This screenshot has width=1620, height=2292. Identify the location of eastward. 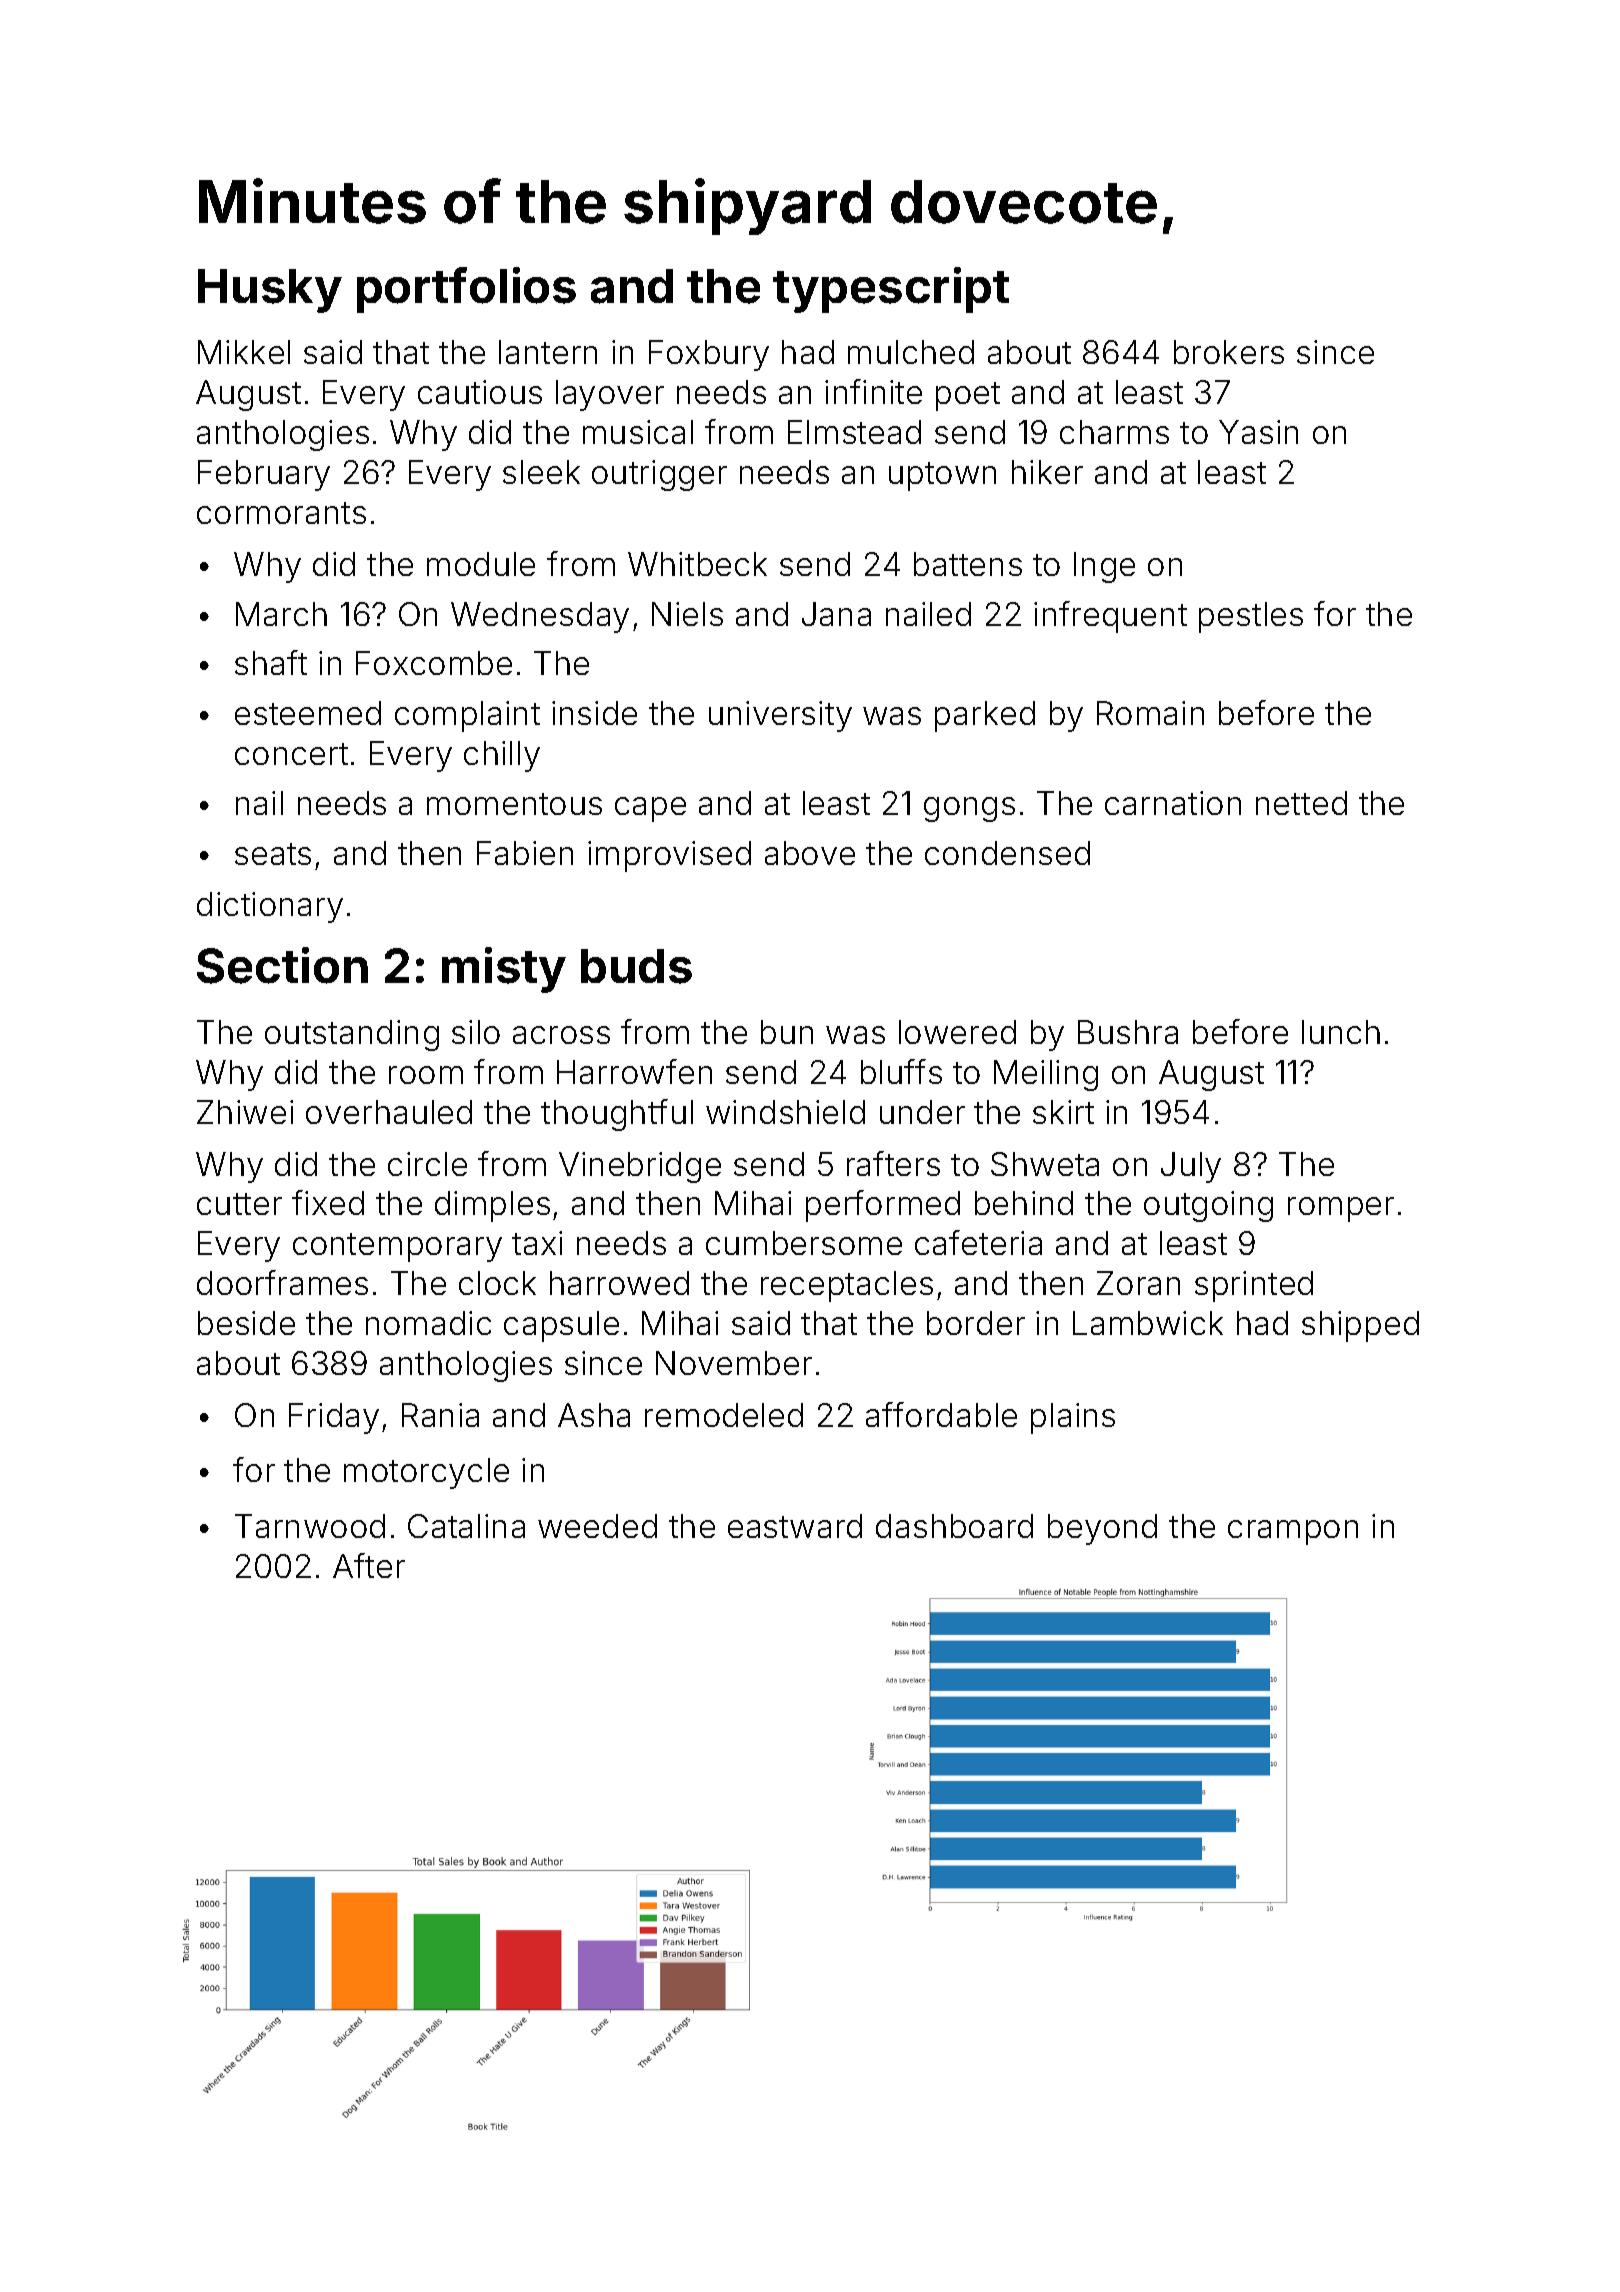
(795, 1526).
